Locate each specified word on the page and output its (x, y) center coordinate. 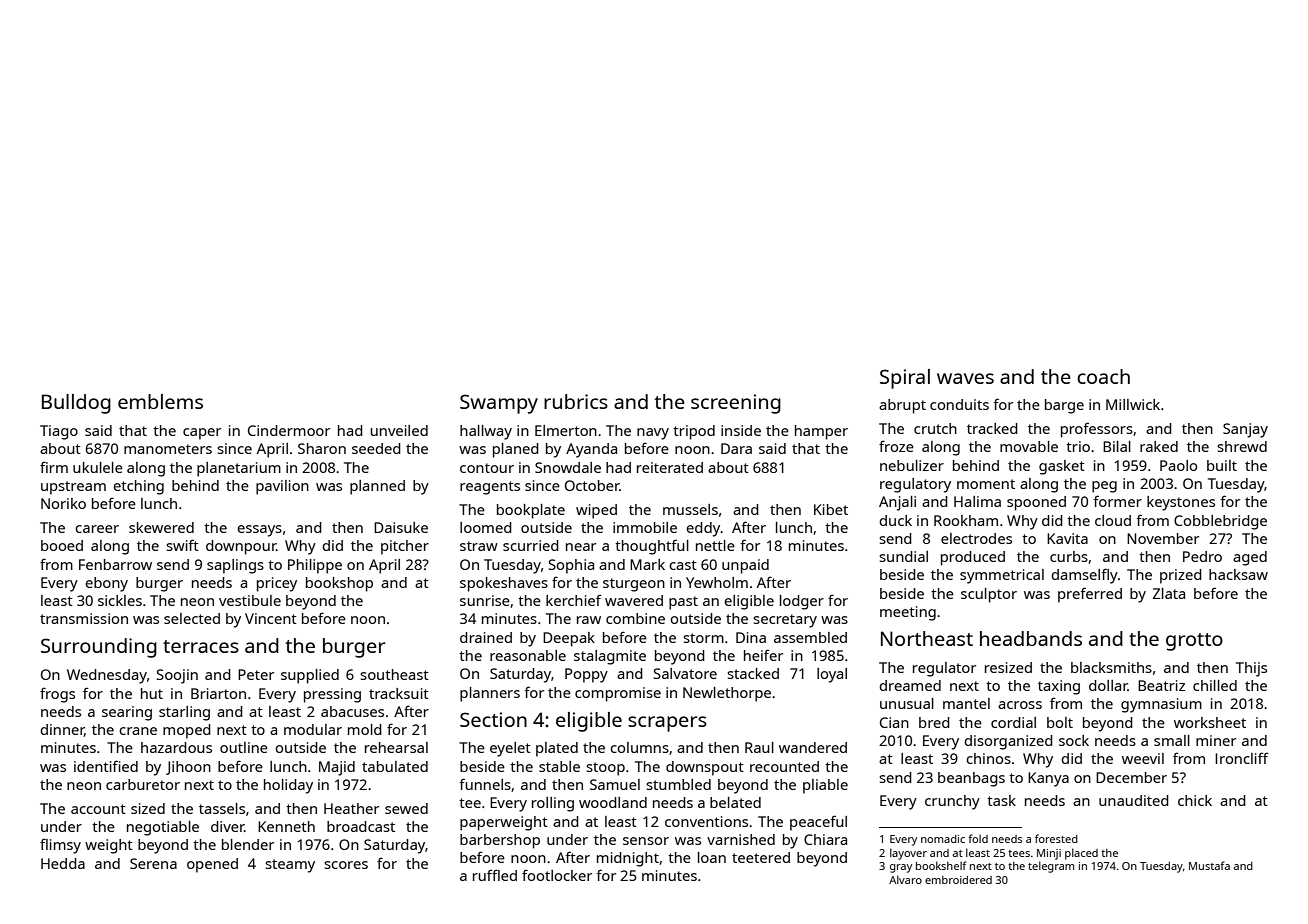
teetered (761, 857)
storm (703, 638)
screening (736, 404)
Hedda (63, 863)
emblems (160, 401)
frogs (57, 695)
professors (1097, 430)
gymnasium (1161, 705)
